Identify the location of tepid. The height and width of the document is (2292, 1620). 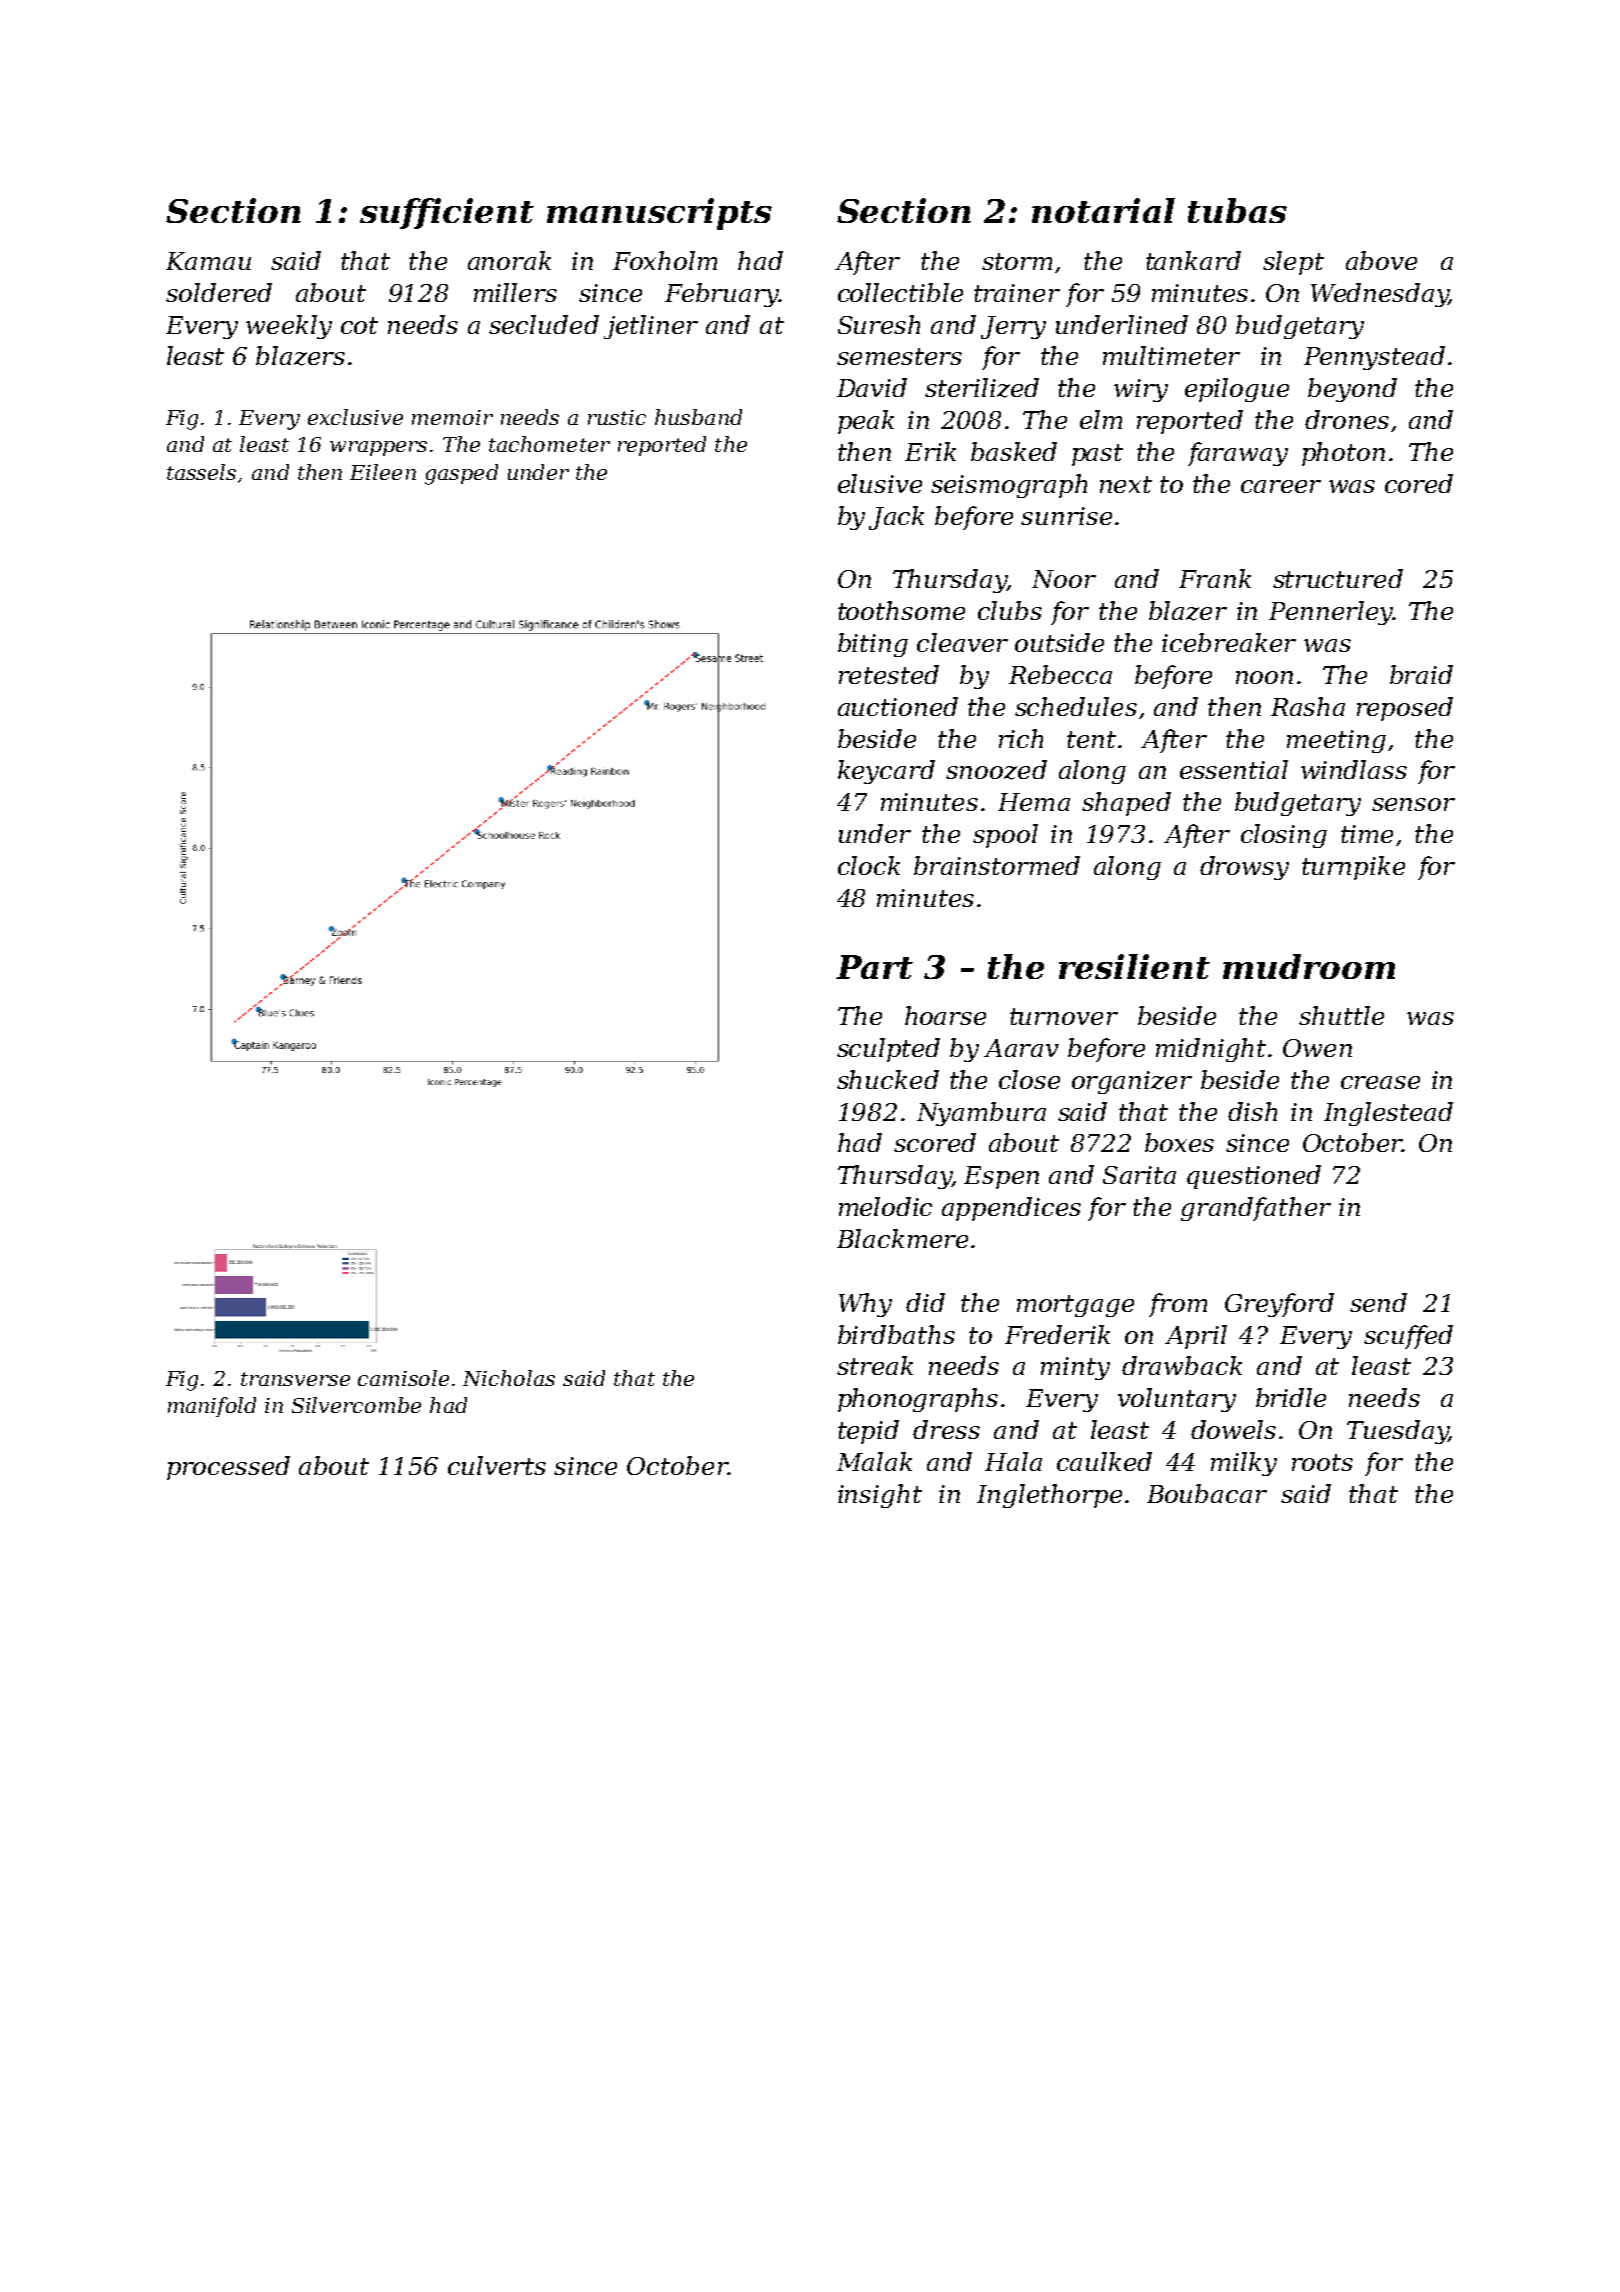
(868, 1432).
